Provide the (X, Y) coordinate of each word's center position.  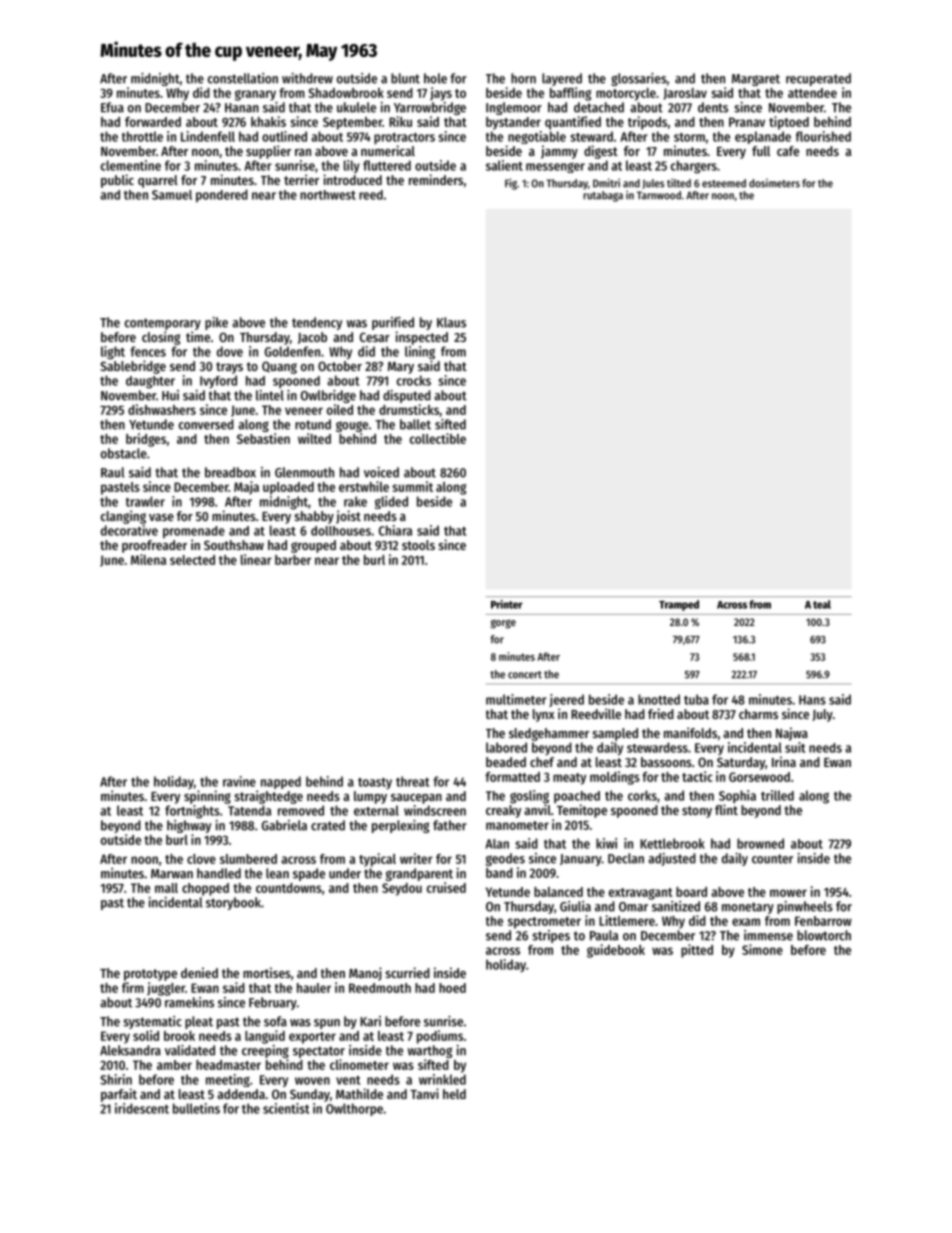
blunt (405, 78)
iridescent (142, 1108)
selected (192, 560)
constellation (243, 78)
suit (795, 747)
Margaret (756, 80)
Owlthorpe (354, 1109)
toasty (375, 783)
